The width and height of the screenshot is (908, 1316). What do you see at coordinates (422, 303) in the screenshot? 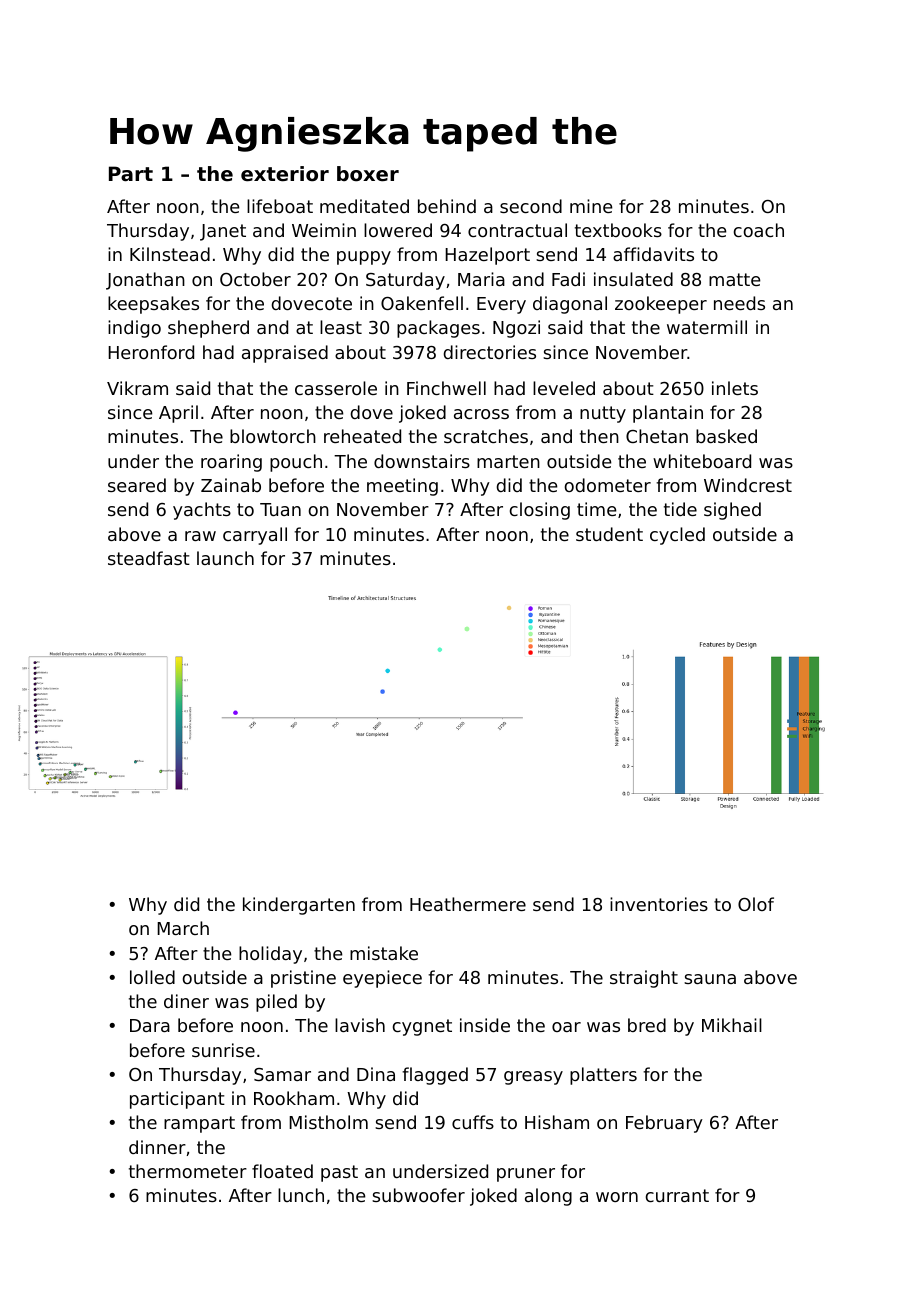
I see `Oakenfell` at bounding box center [422, 303].
